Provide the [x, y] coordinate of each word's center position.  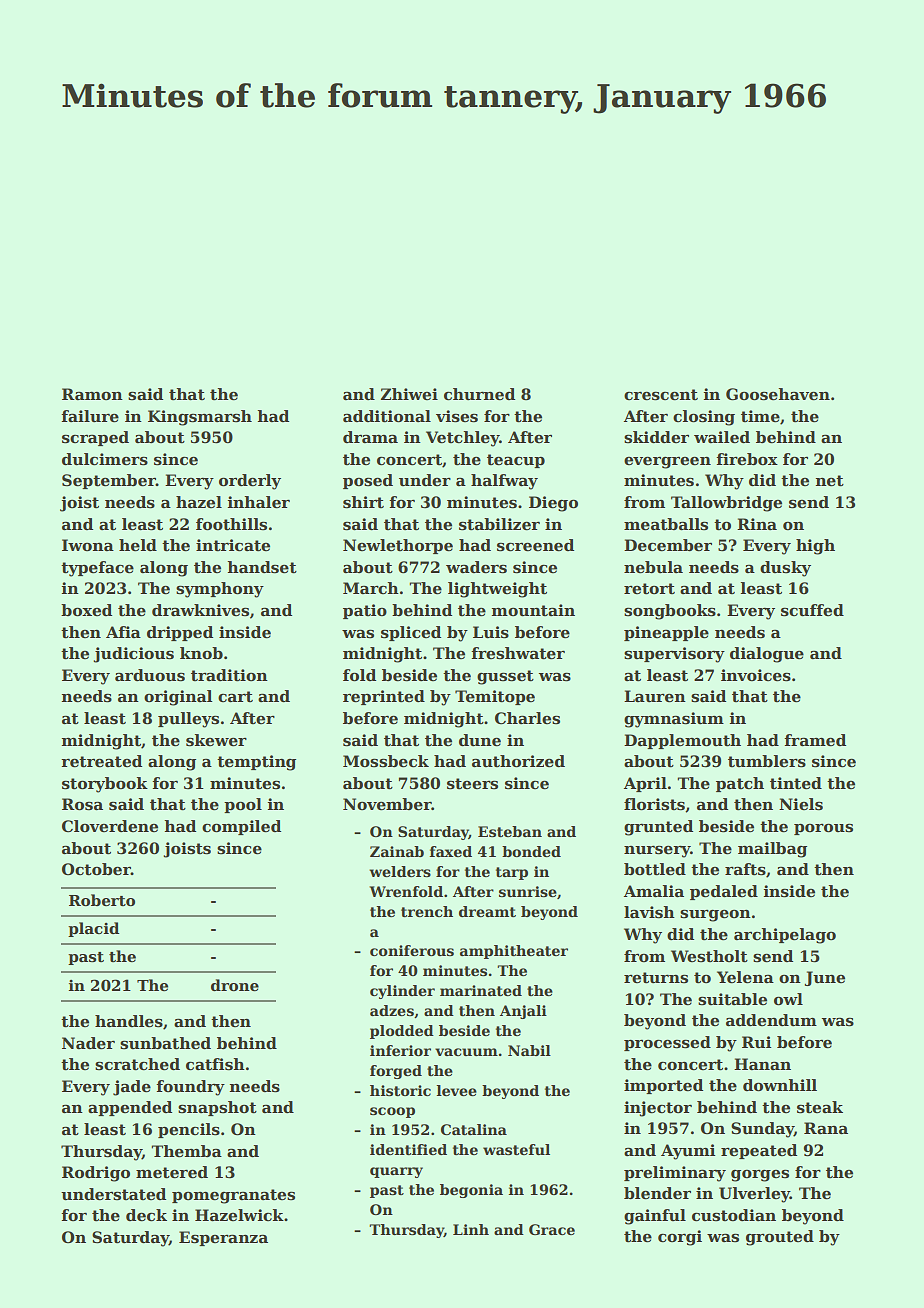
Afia [123, 632]
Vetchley [462, 439]
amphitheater [514, 952]
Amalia [654, 891]
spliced [411, 633]
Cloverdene [110, 826]
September [109, 481]
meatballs [666, 524]
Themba [186, 1151]
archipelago [785, 936]
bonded [531, 851]
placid [93, 929]
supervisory [674, 655]
